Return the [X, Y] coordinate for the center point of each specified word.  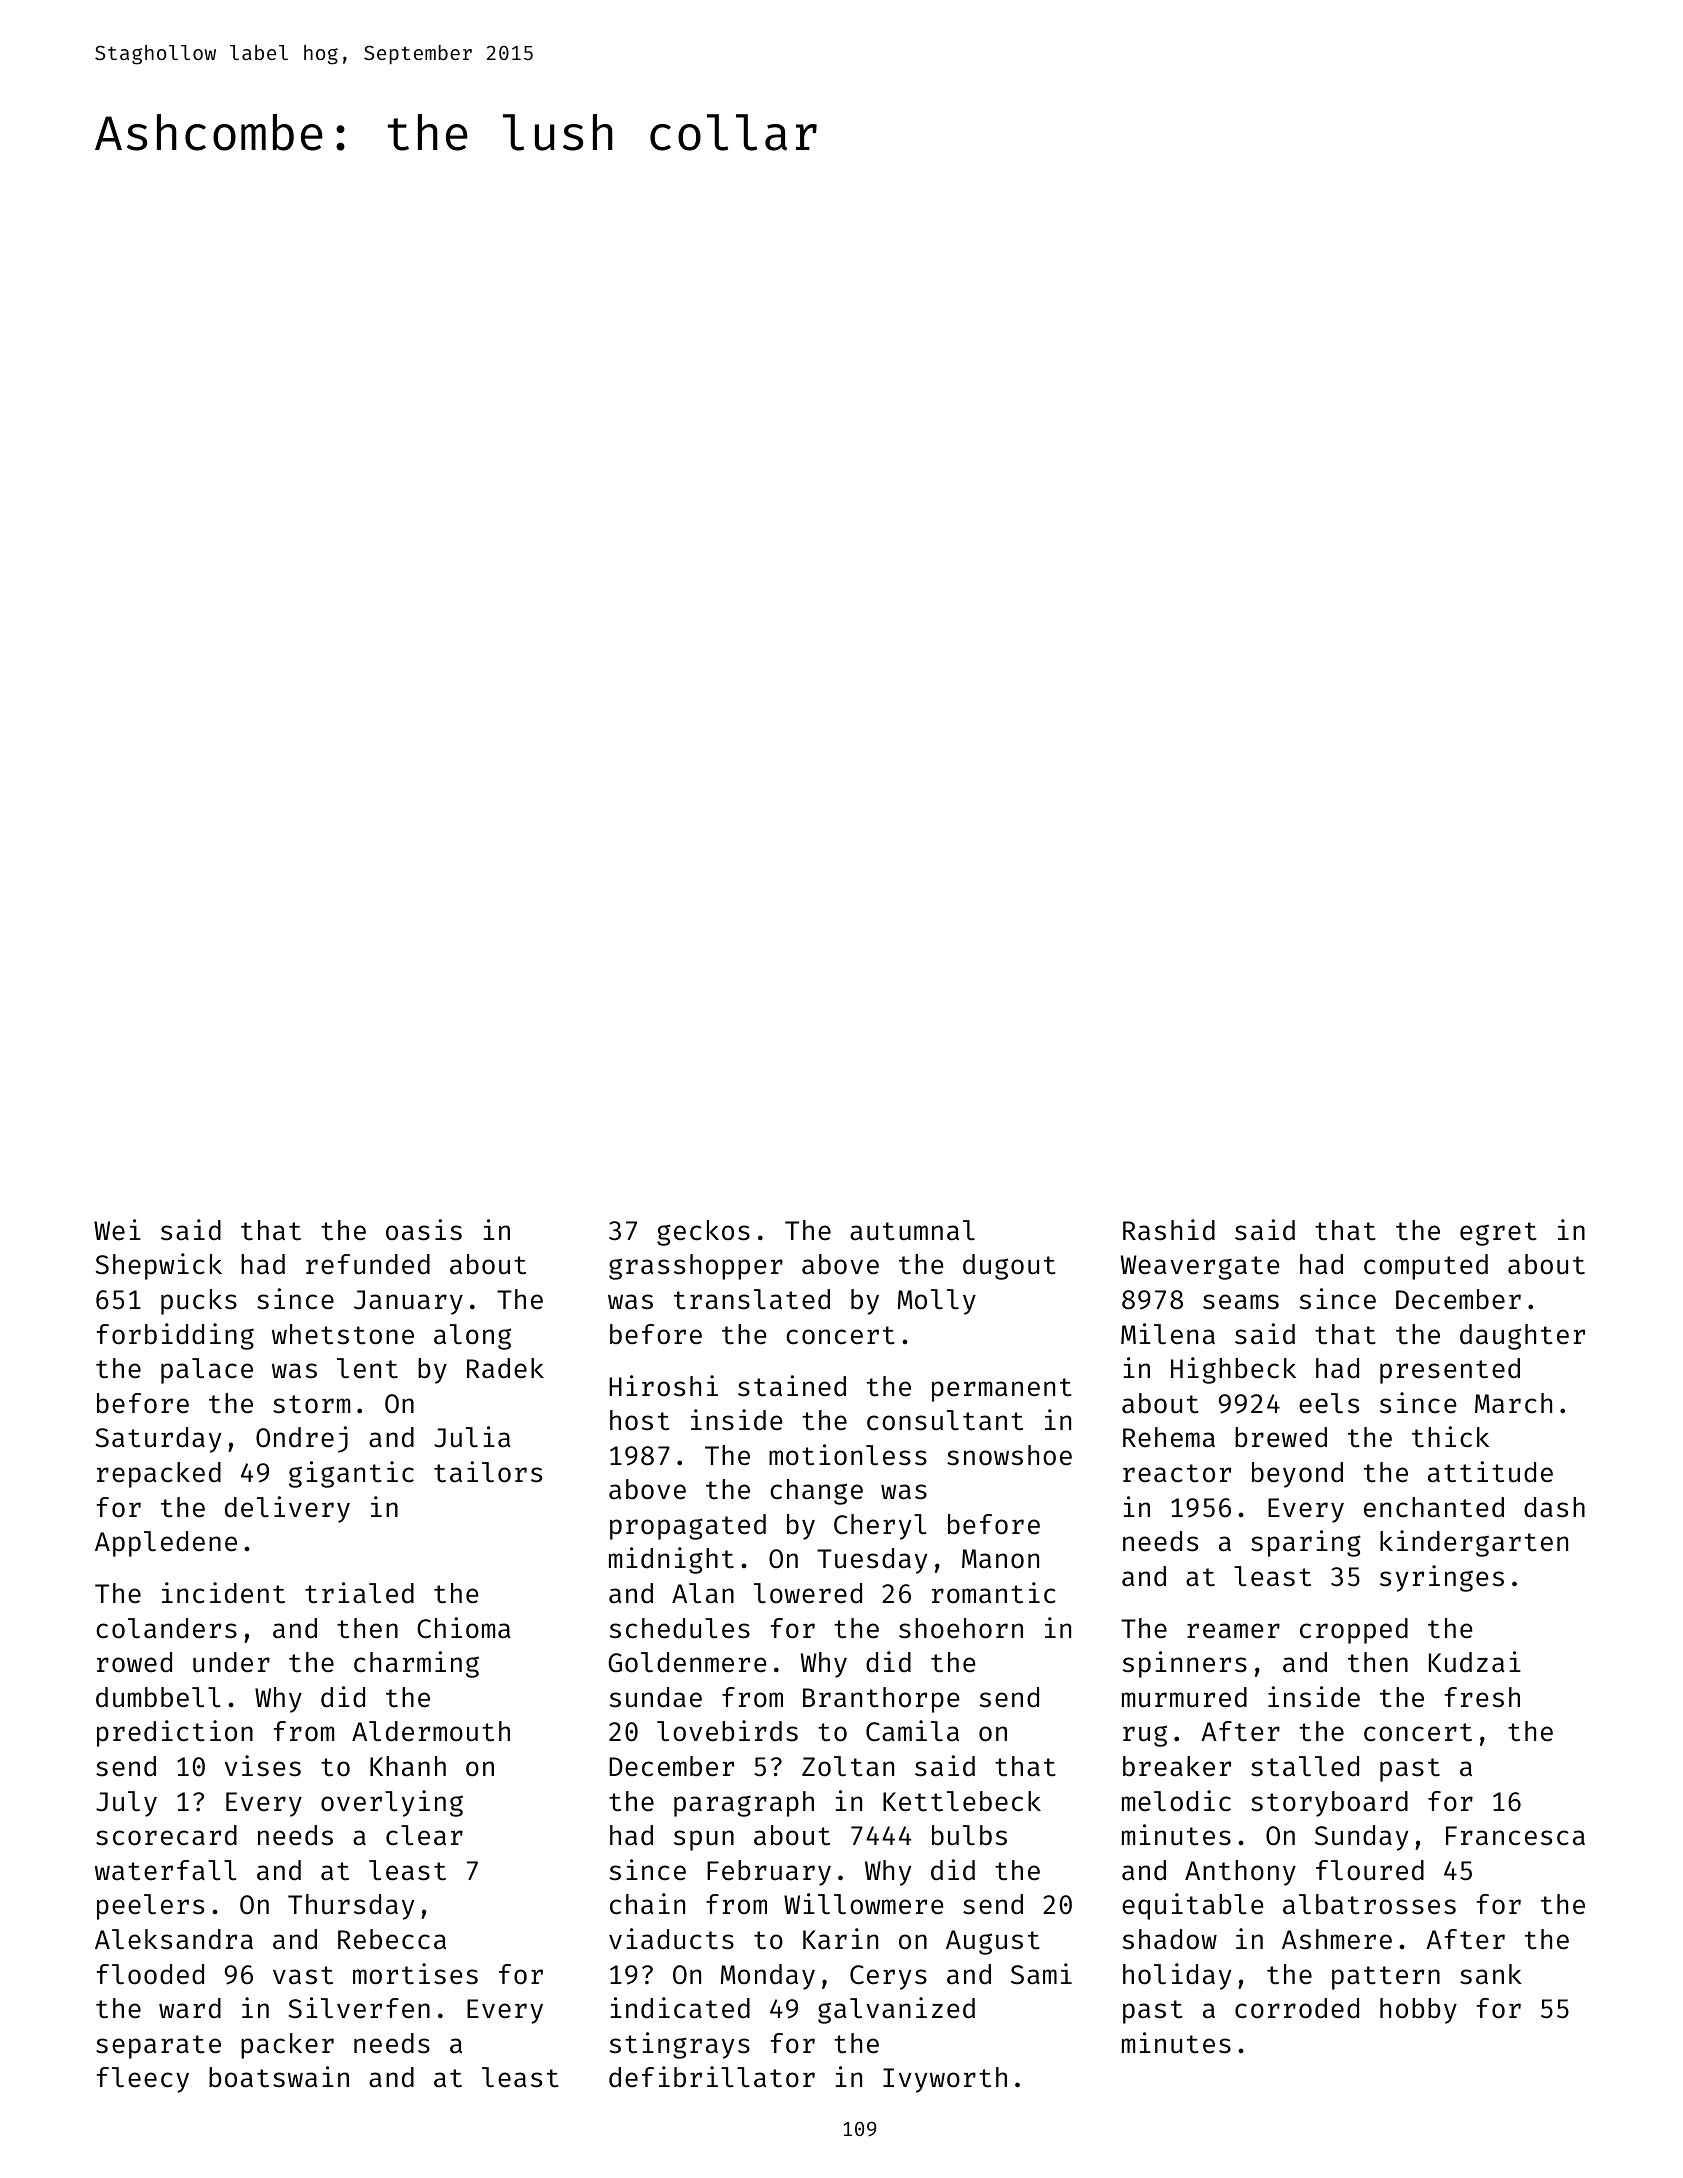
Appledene [166, 1544]
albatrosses [1369, 1904]
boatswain [279, 2077]
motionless [848, 1455]
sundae [656, 1697]
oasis [424, 1230]
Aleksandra [174, 1939]
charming [416, 1664]
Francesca [1515, 1836]
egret [1498, 1234]
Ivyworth [945, 2080]
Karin [840, 1939]
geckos [703, 1233]
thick [1450, 1437]
